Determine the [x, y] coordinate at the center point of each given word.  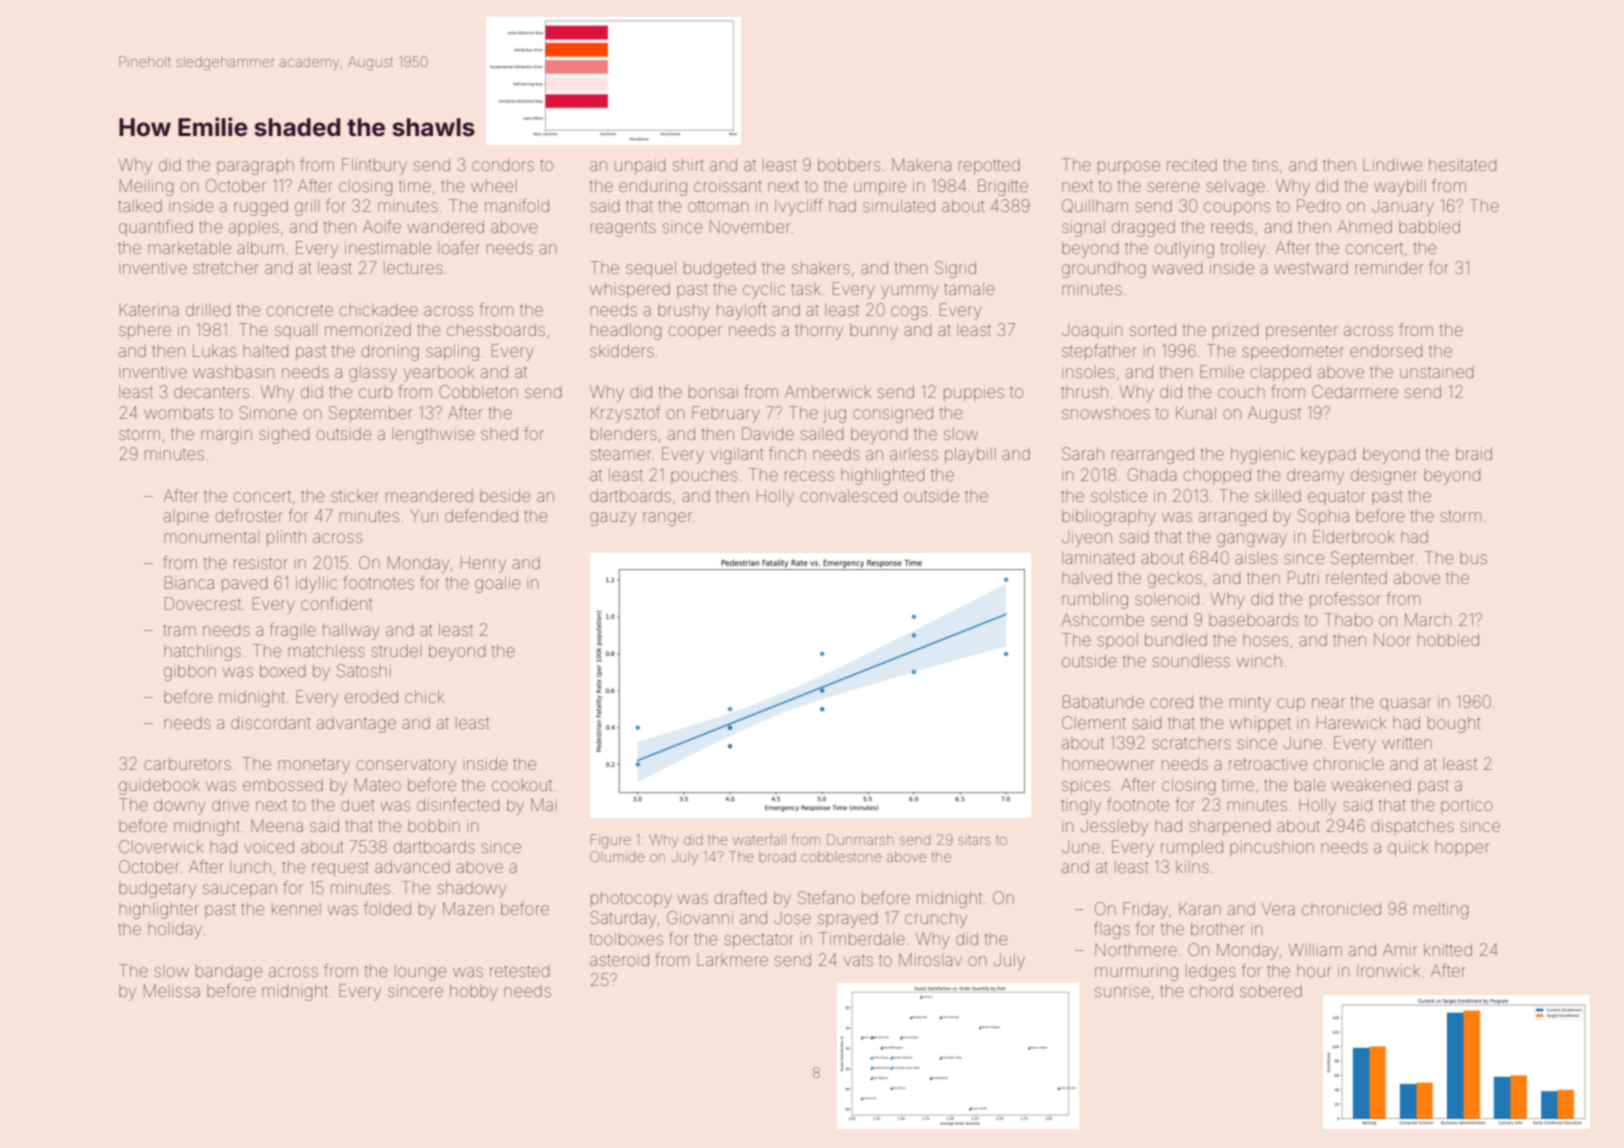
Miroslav [930, 959]
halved [1087, 578]
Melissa [172, 990]
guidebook [159, 786]
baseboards [1253, 620]
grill [307, 208]
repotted [989, 166]
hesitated [1462, 164]
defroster [249, 515]
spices [1086, 787]
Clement [1094, 722]
